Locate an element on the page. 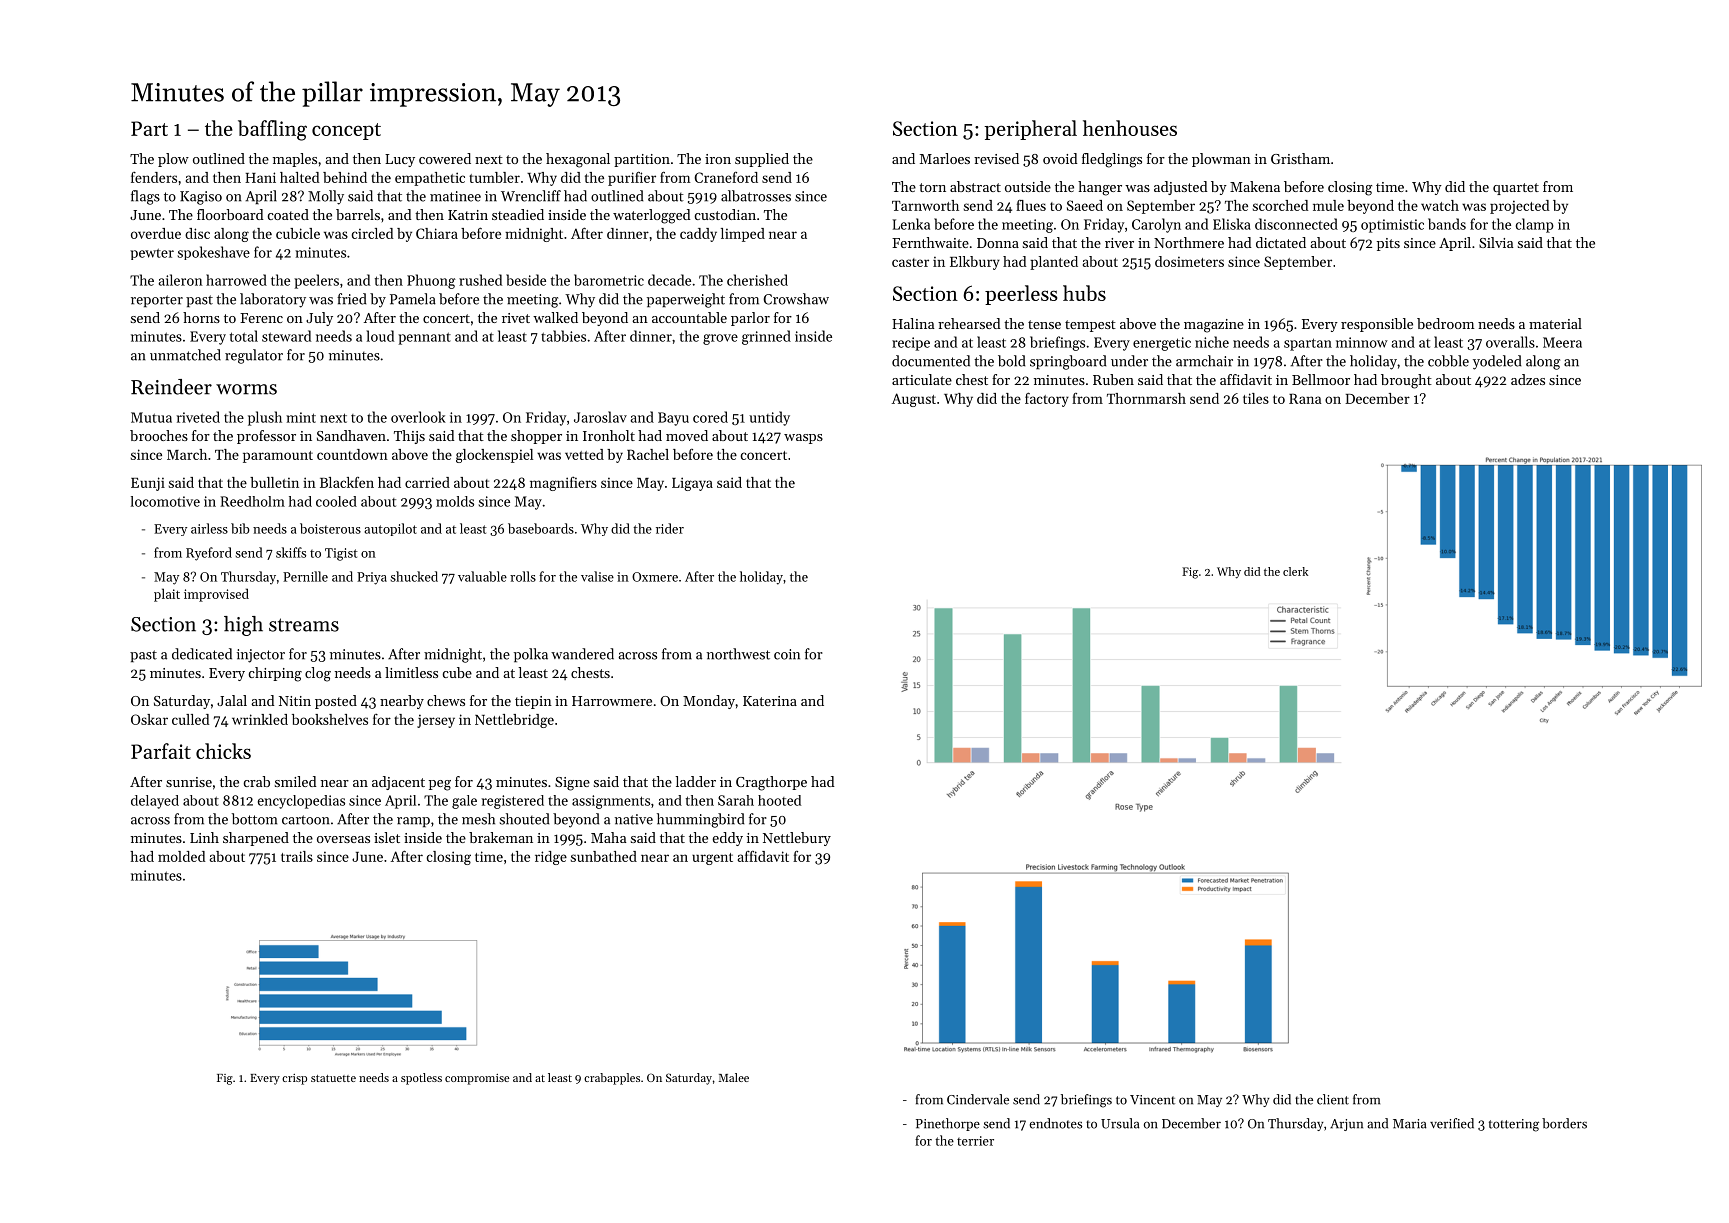 The image size is (1729, 1223). grove is located at coordinates (720, 339).
